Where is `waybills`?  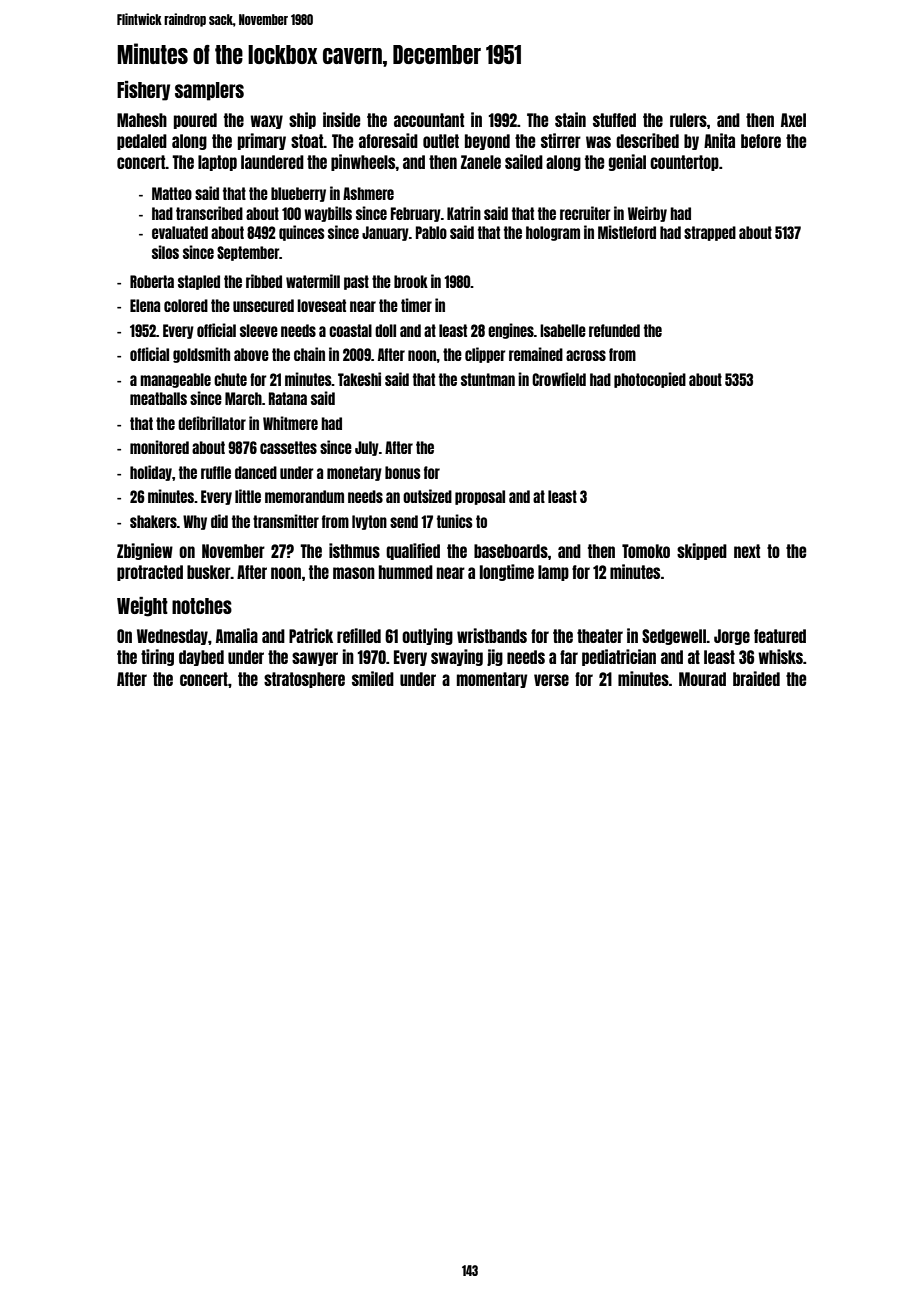 waybills is located at coordinates (328, 214).
